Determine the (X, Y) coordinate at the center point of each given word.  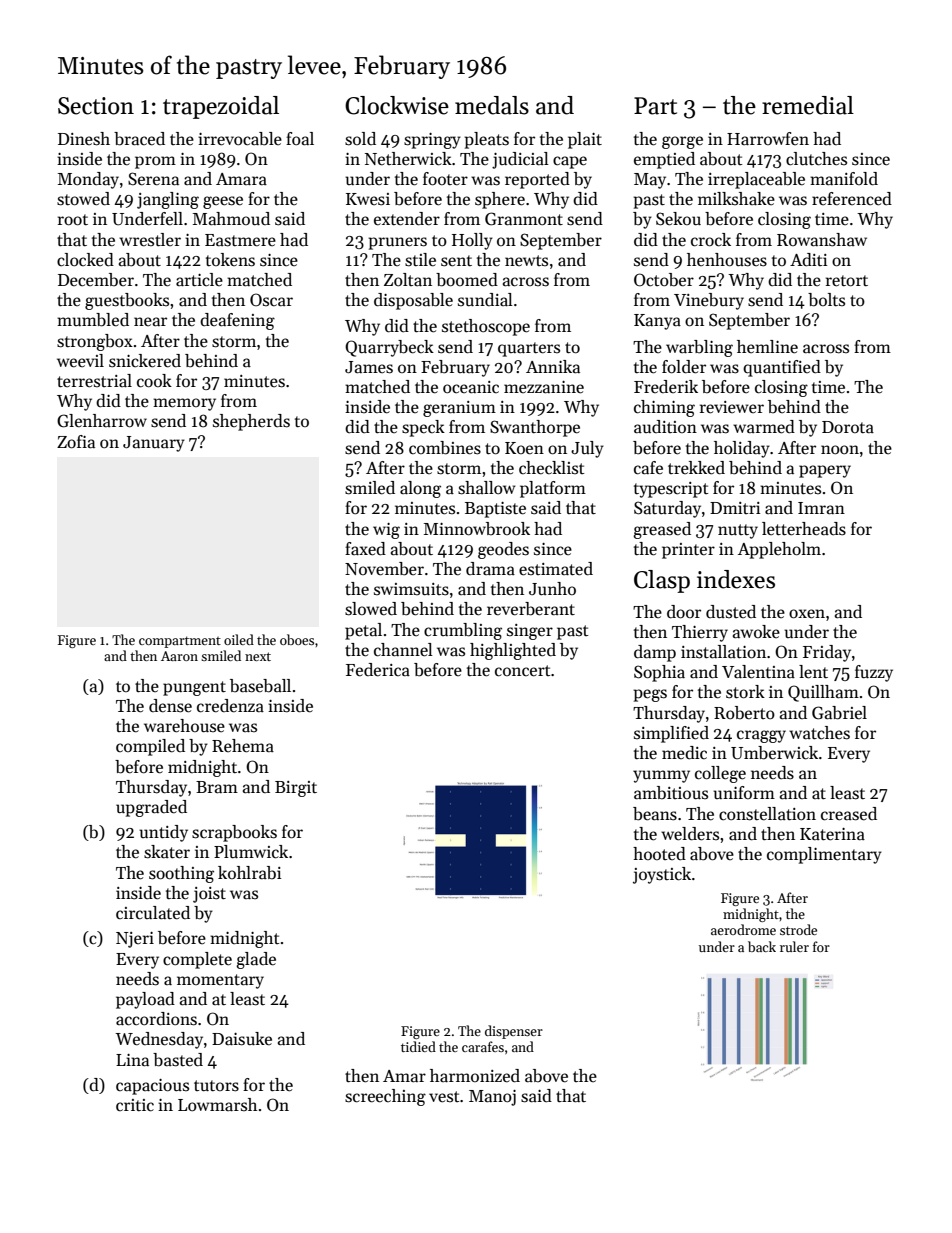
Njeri (135, 940)
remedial (808, 105)
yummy (661, 776)
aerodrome (743, 929)
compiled (150, 747)
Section (96, 106)
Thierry (700, 633)
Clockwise (397, 105)
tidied (418, 1046)
